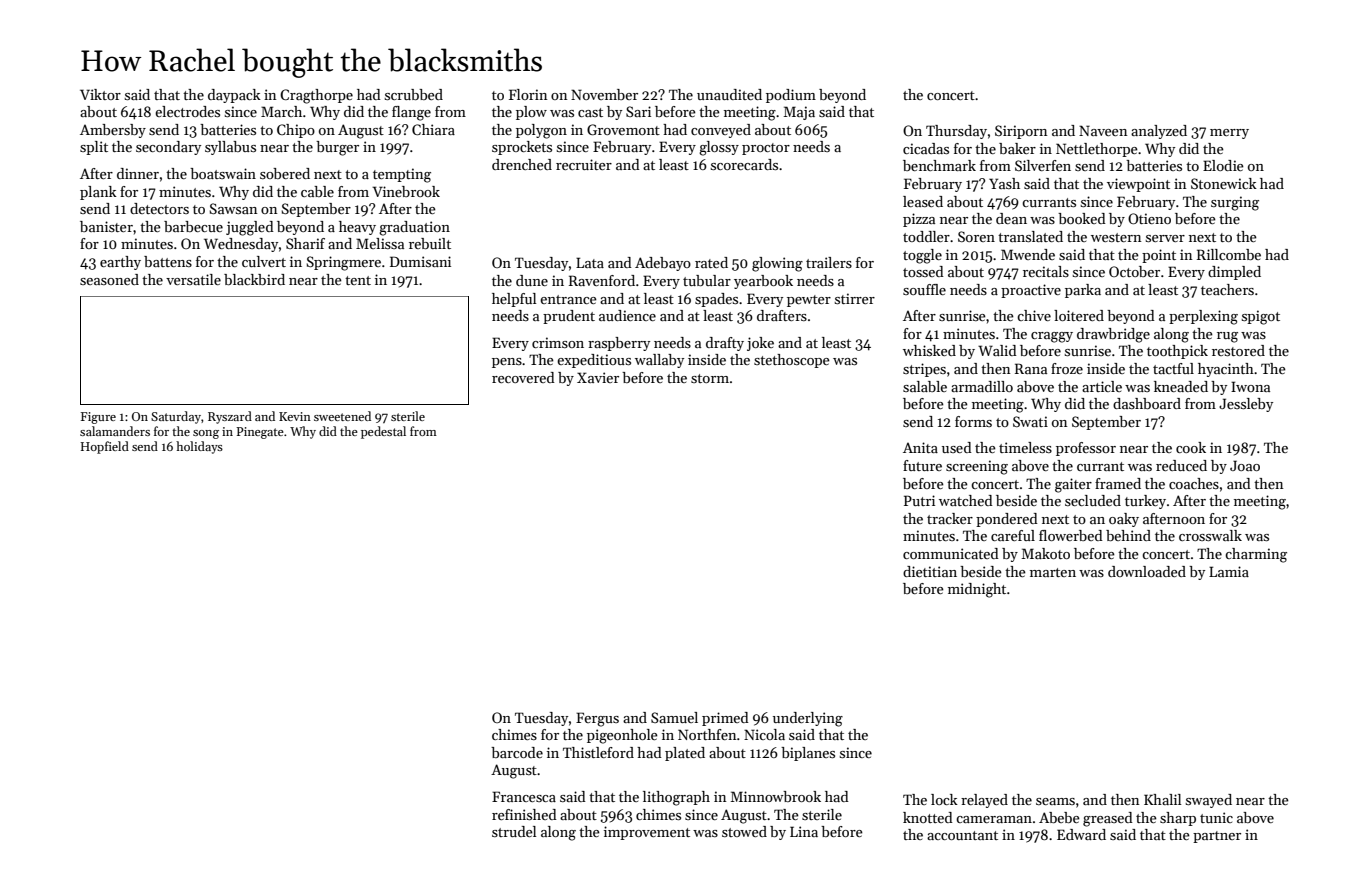  I want to click on Vinebrook, so click(406, 191).
